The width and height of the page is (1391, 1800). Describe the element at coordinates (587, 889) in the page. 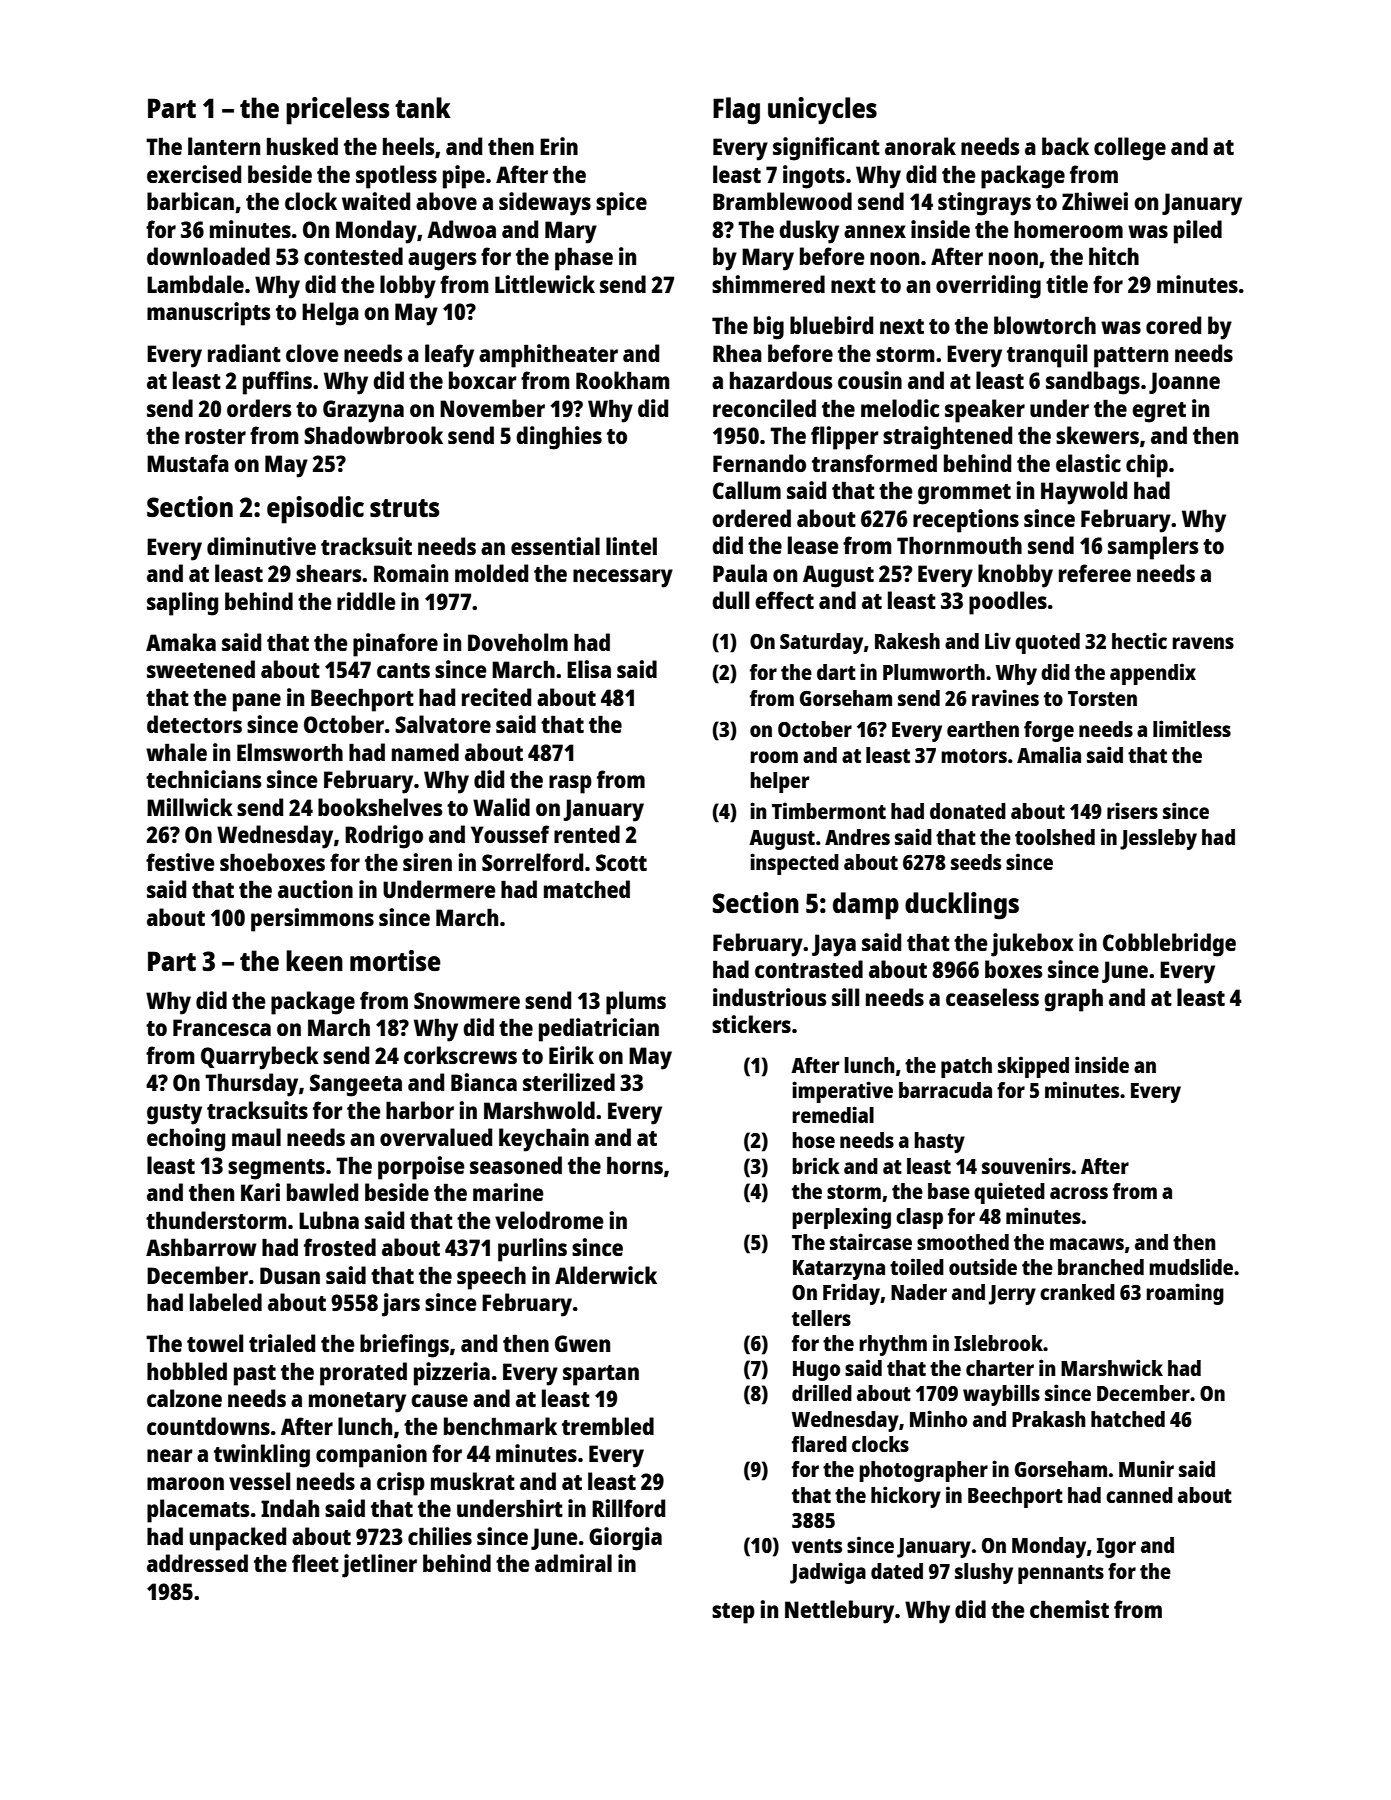

I see `matched` at that location.
